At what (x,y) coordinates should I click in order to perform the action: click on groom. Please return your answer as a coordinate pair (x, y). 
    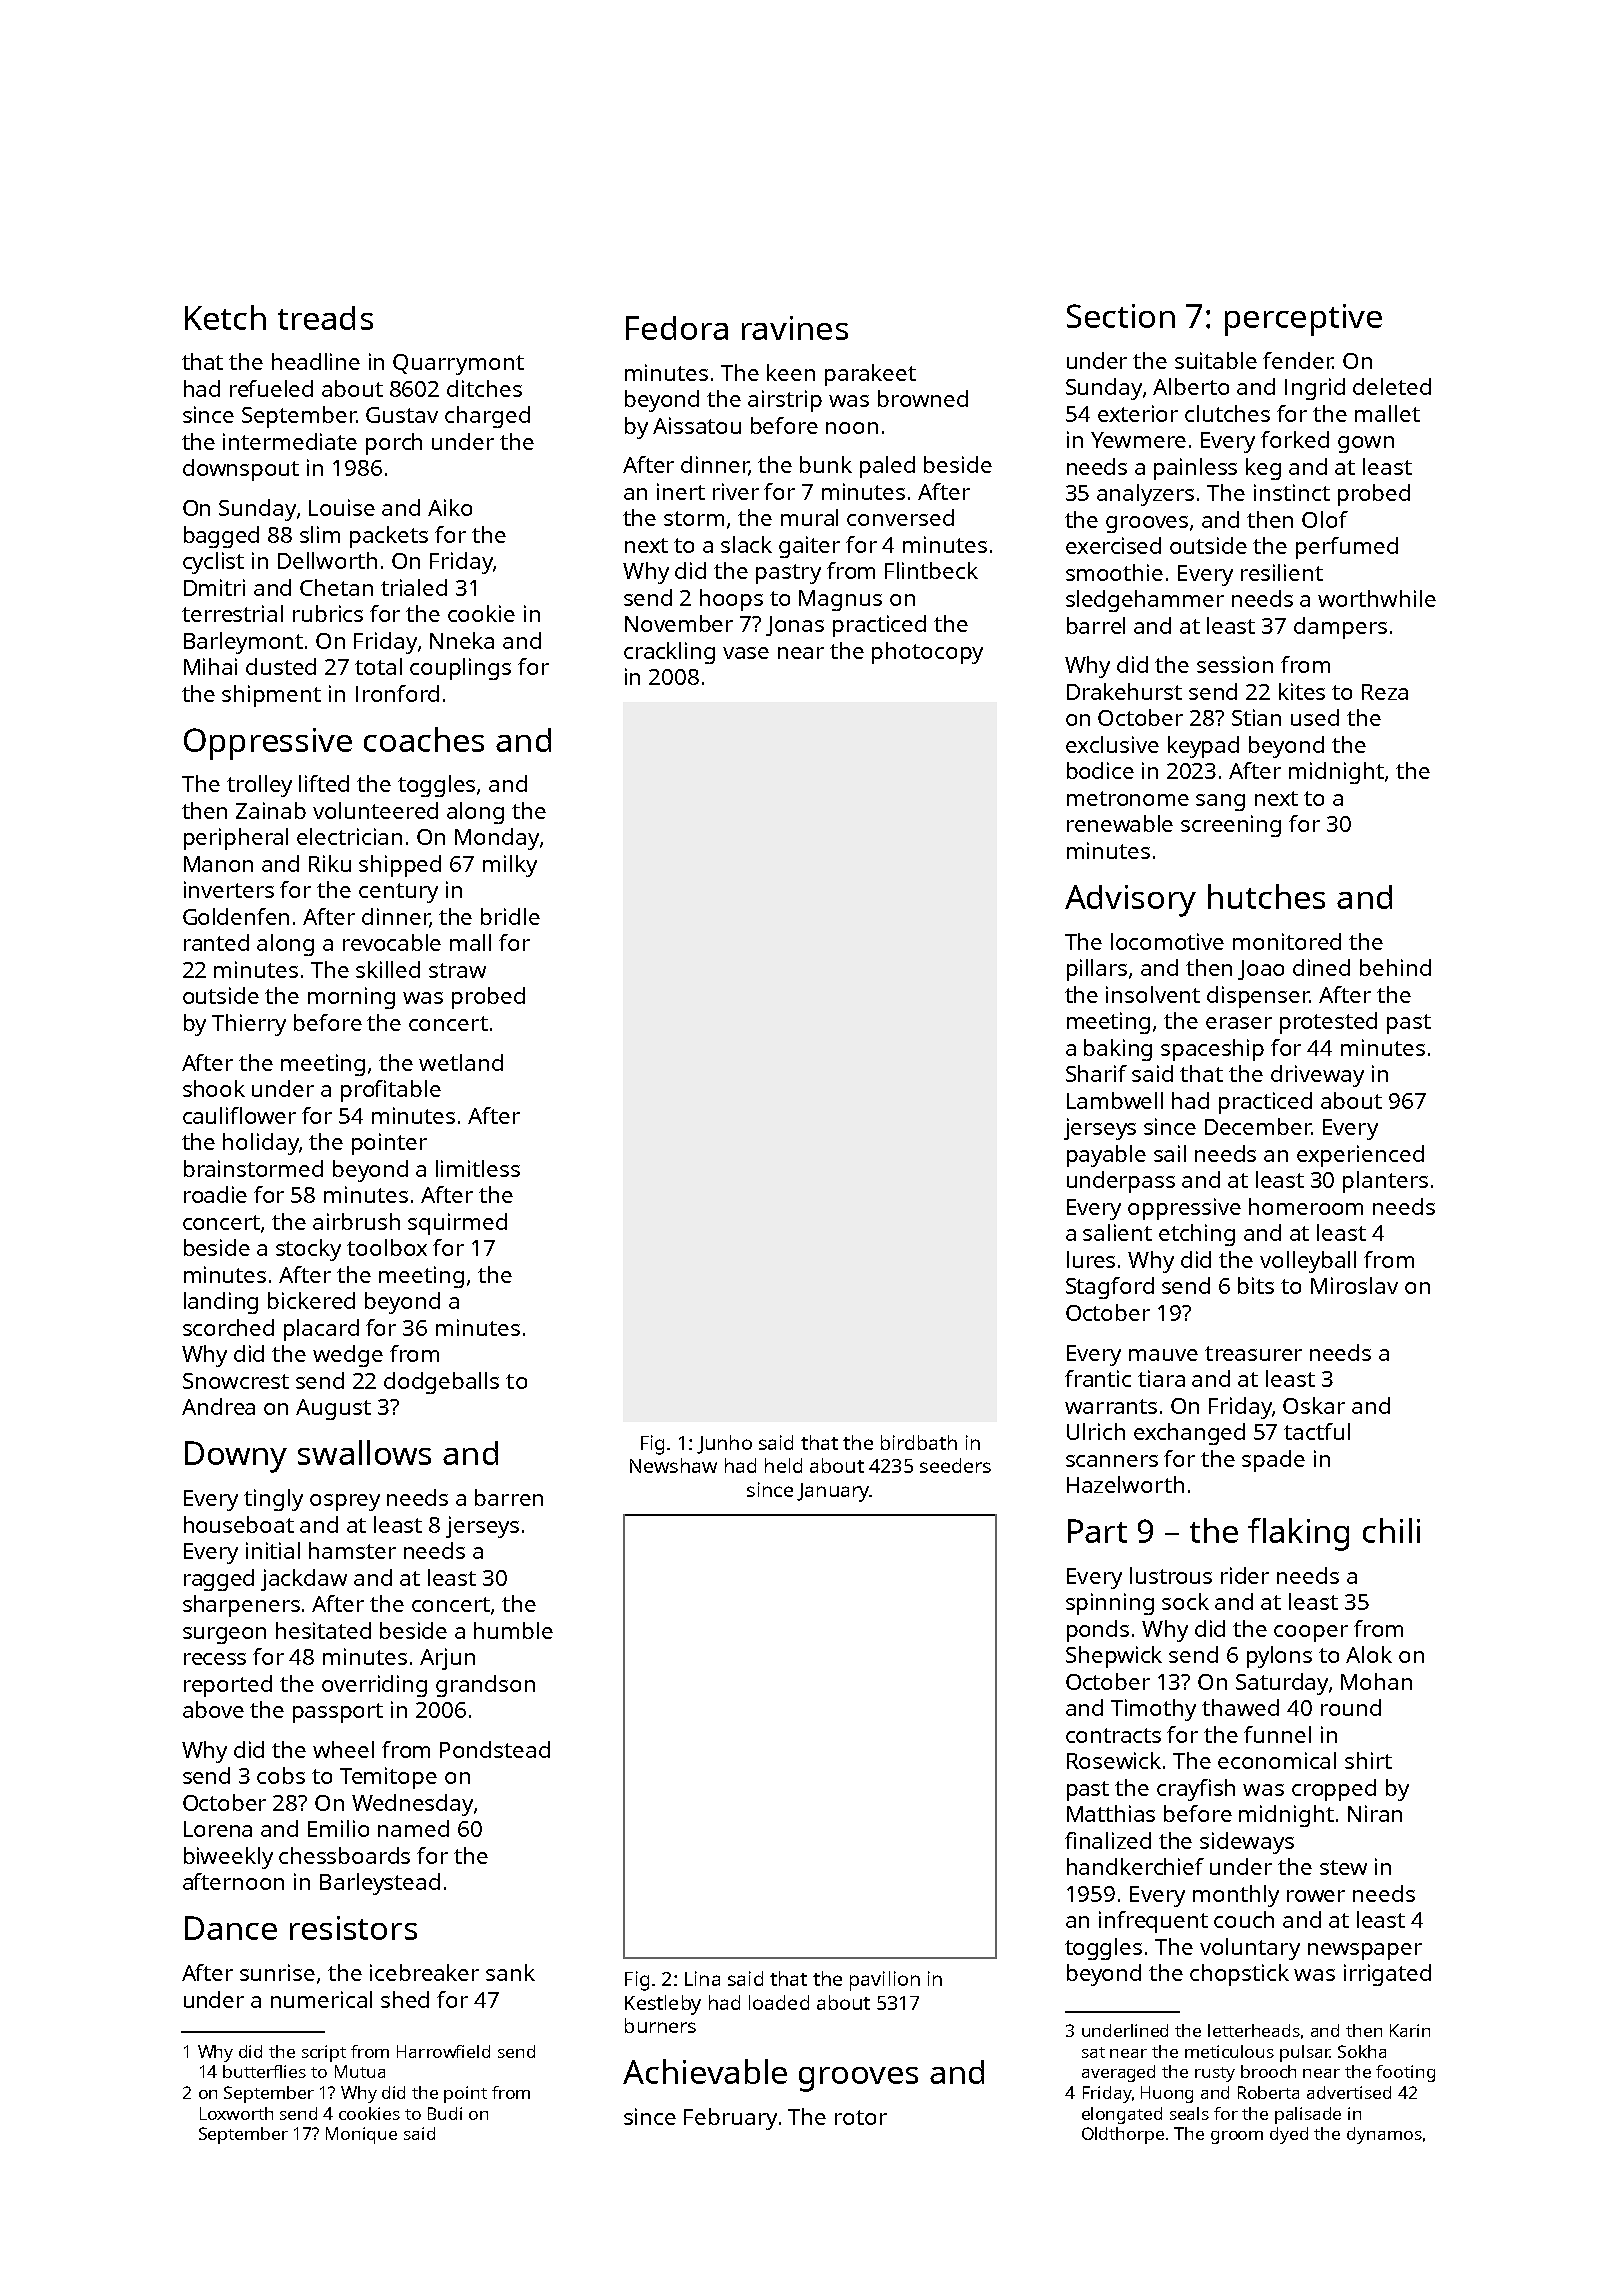
    Looking at the image, I should click on (1237, 2137).
